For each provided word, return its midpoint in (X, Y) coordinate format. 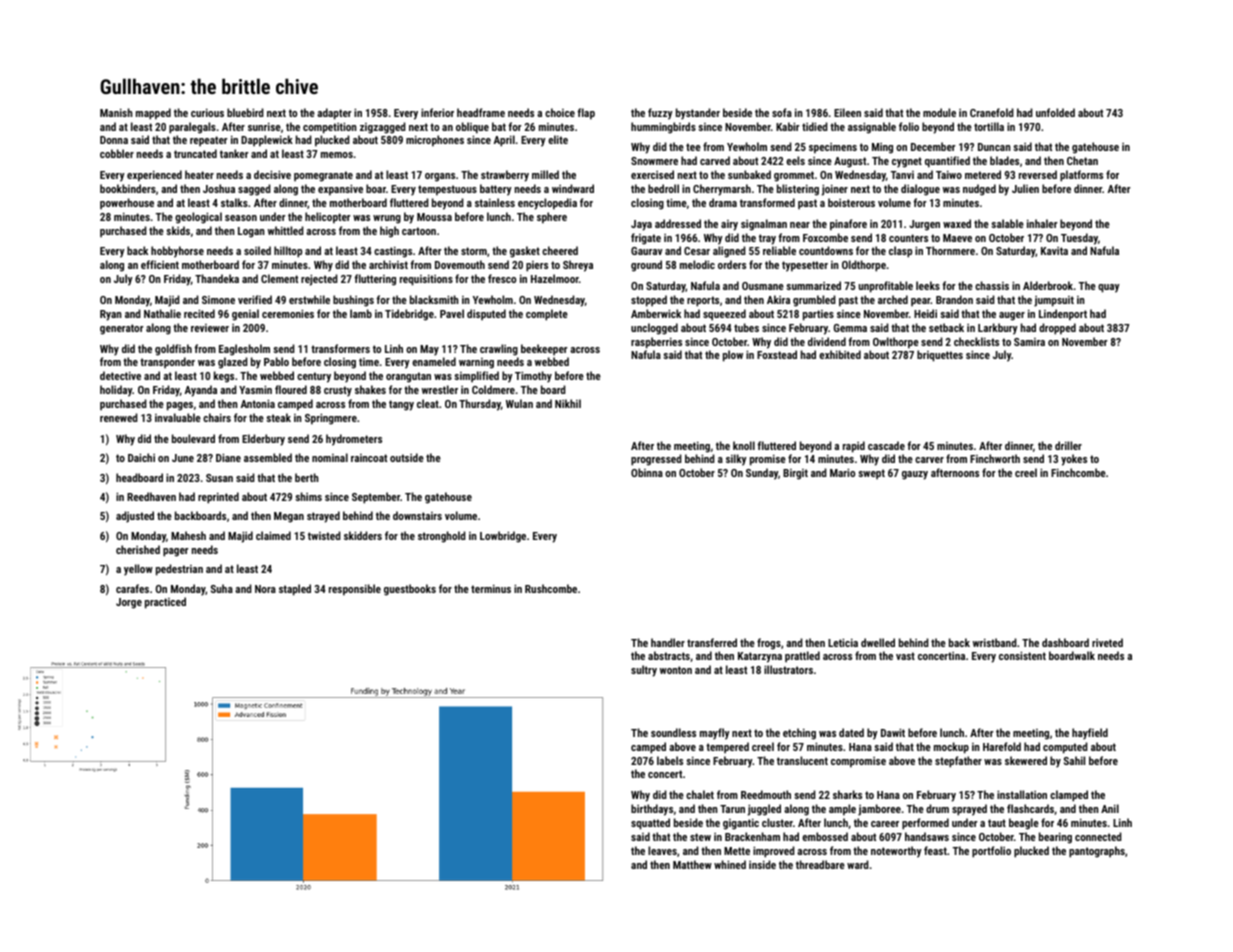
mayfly (715, 734)
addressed (678, 223)
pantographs (1097, 852)
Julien (1025, 188)
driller (1068, 445)
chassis (992, 285)
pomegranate (323, 176)
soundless (673, 732)
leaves (662, 850)
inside (762, 864)
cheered (560, 250)
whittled (286, 230)
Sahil (1074, 760)
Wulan (519, 403)
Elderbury (263, 440)
